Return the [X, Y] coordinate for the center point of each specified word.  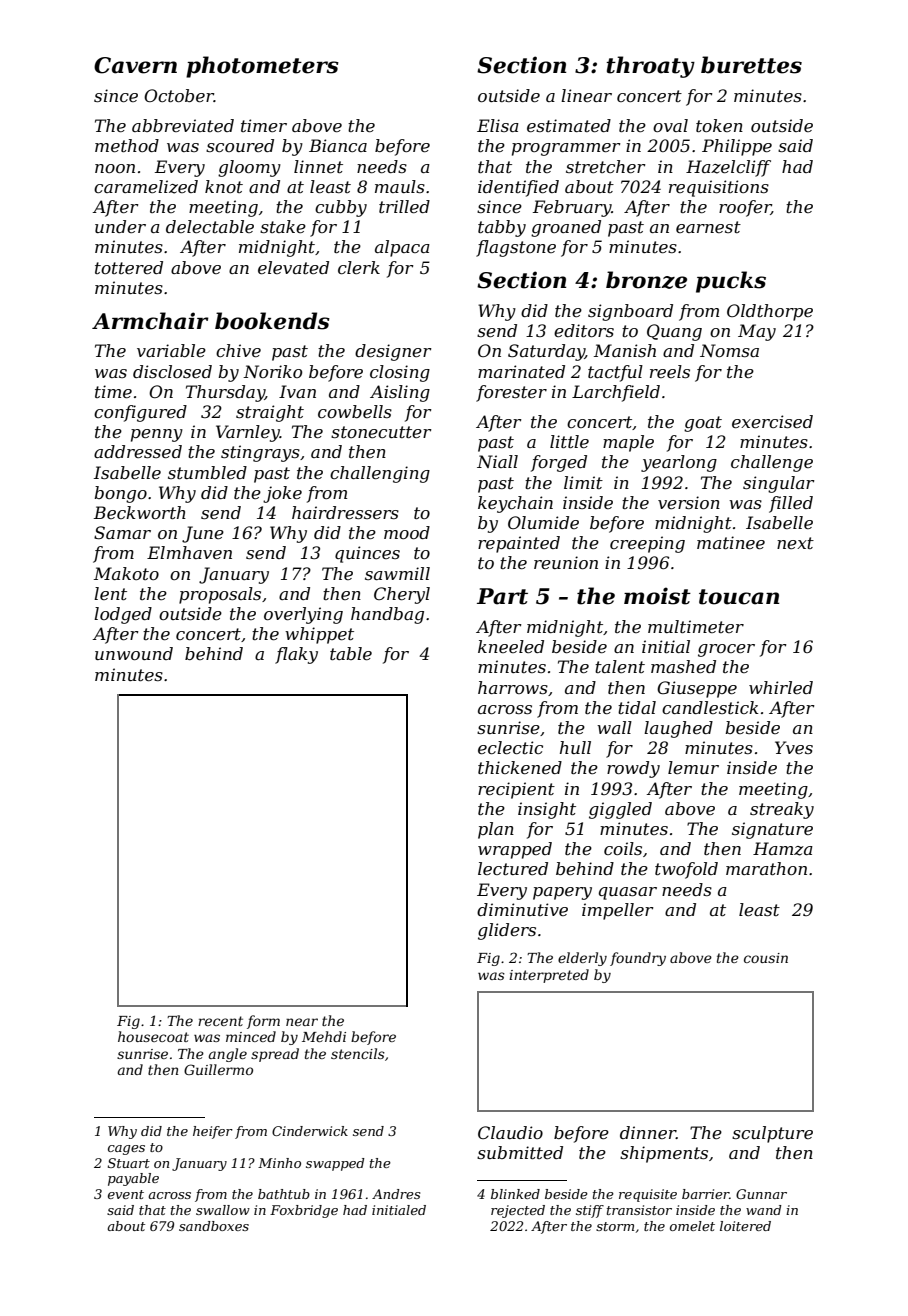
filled [791, 504]
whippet [319, 635]
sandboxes [214, 1226]
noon [115, 168]
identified [518, 188]
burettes [751, 65]
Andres [396, 1194]
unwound [134, 653]
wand [764, 1210]
